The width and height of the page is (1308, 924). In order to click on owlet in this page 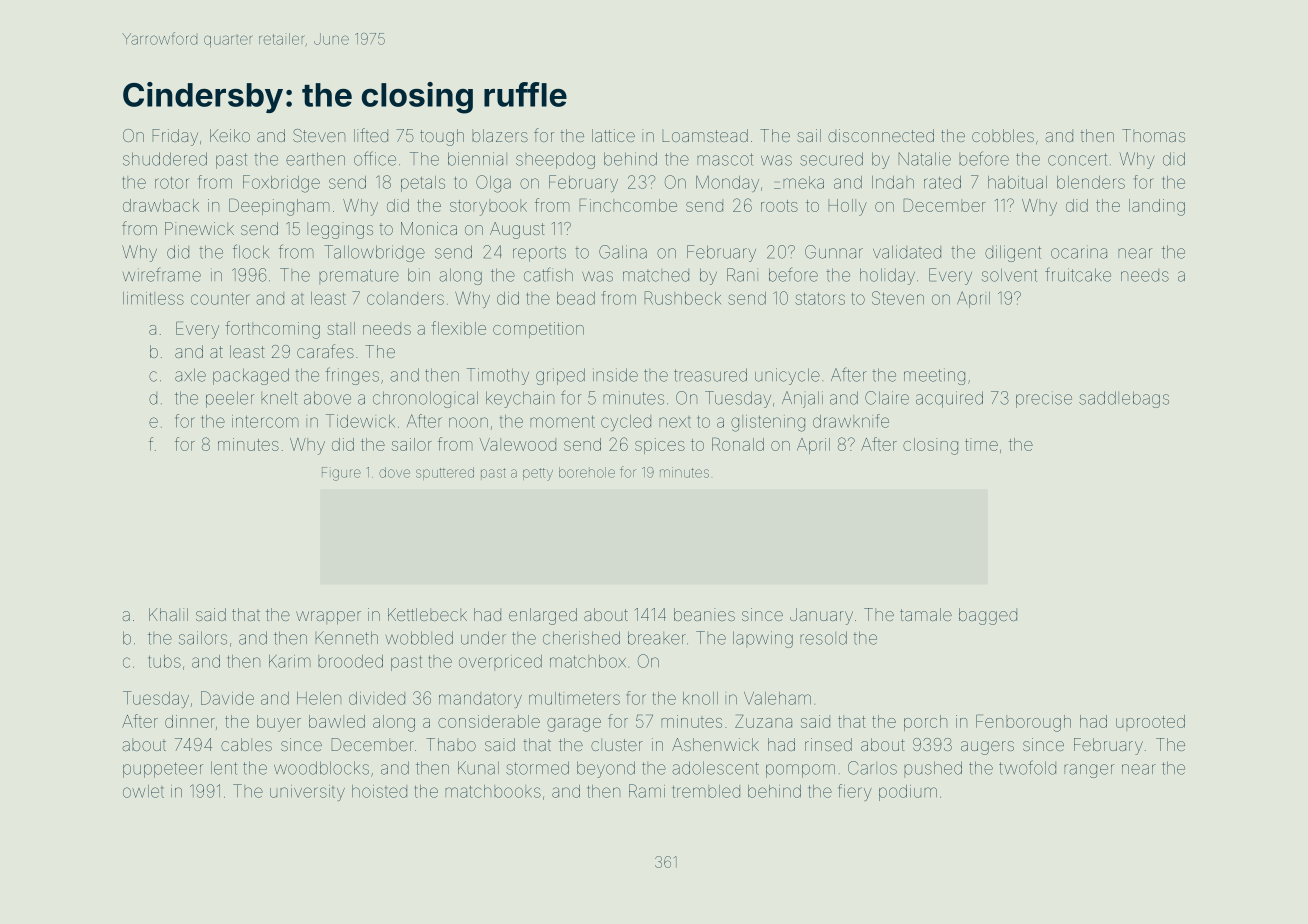, I will do `click(143, 791)`.
